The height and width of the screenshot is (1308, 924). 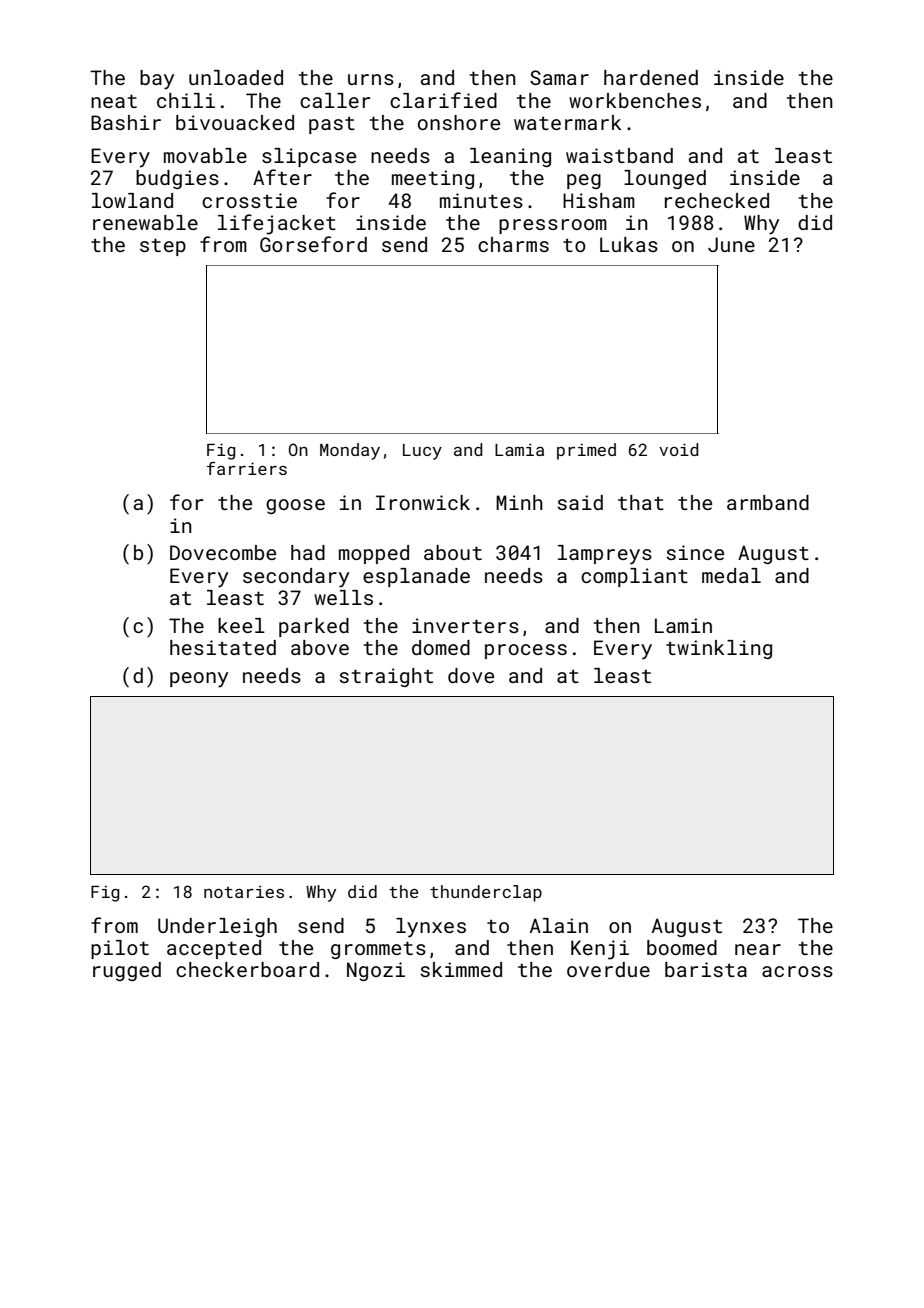 I want to click on domed, so click(x=441, y=647).
